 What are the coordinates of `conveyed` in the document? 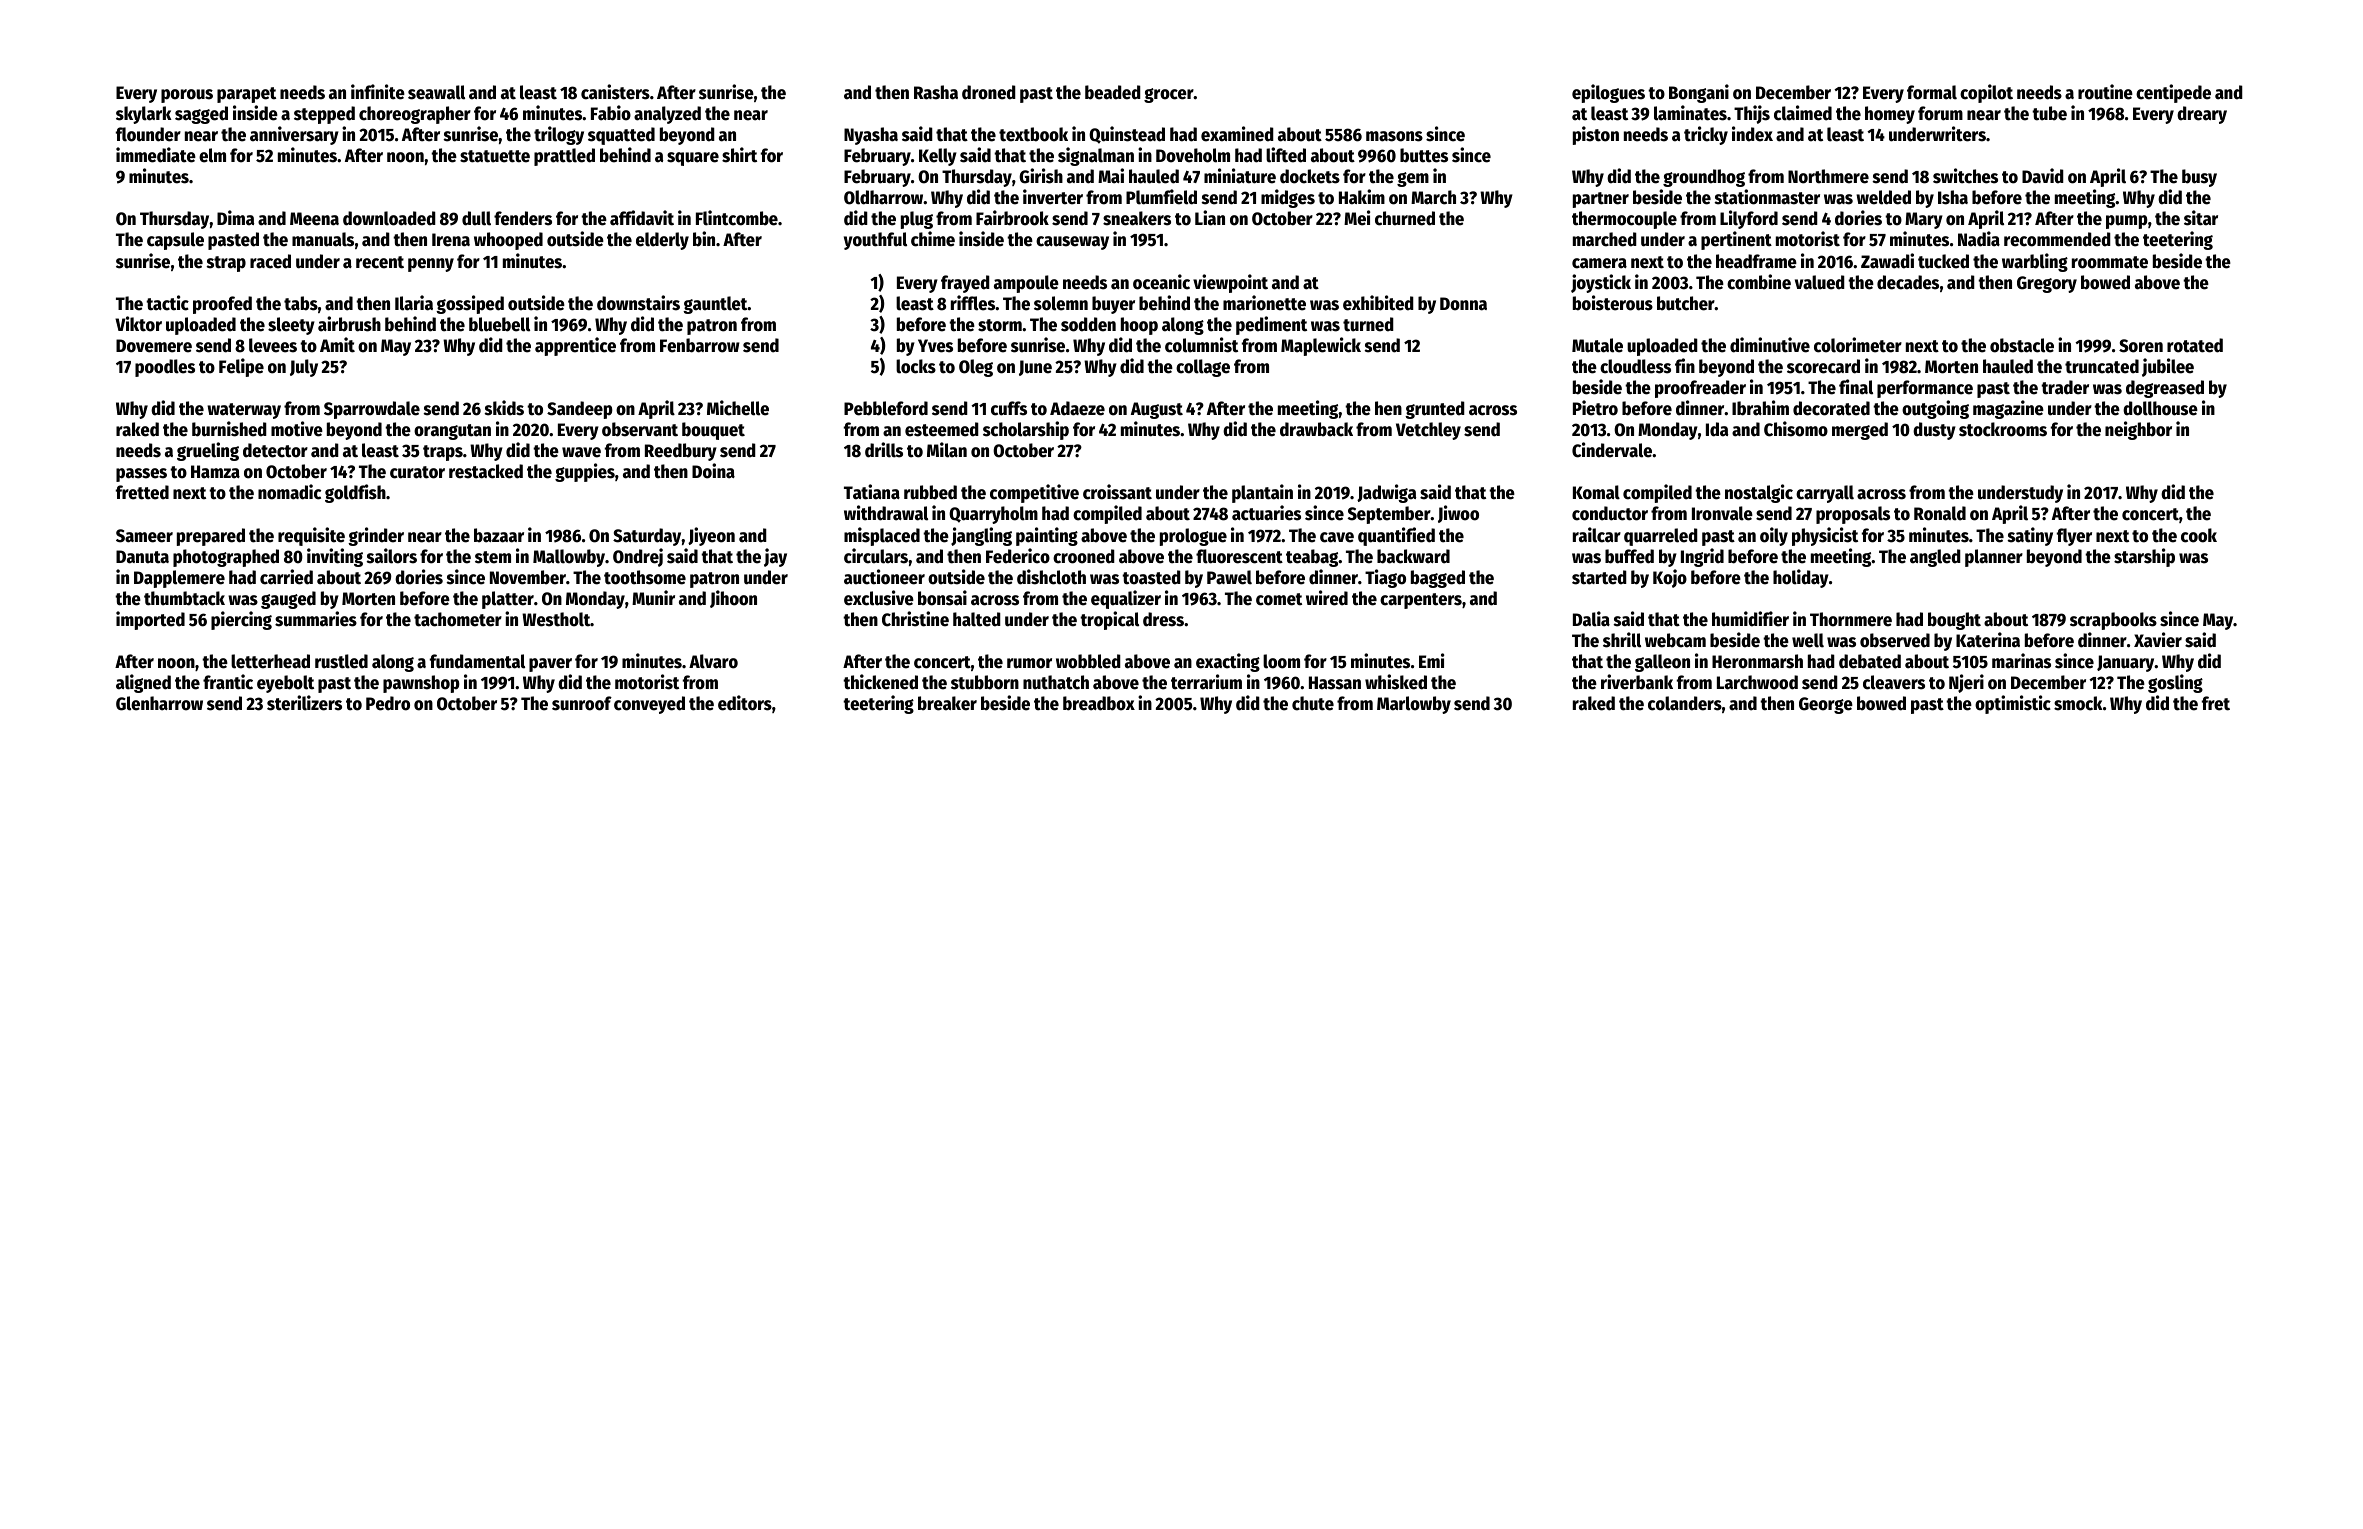 It's located at (649, 705).
